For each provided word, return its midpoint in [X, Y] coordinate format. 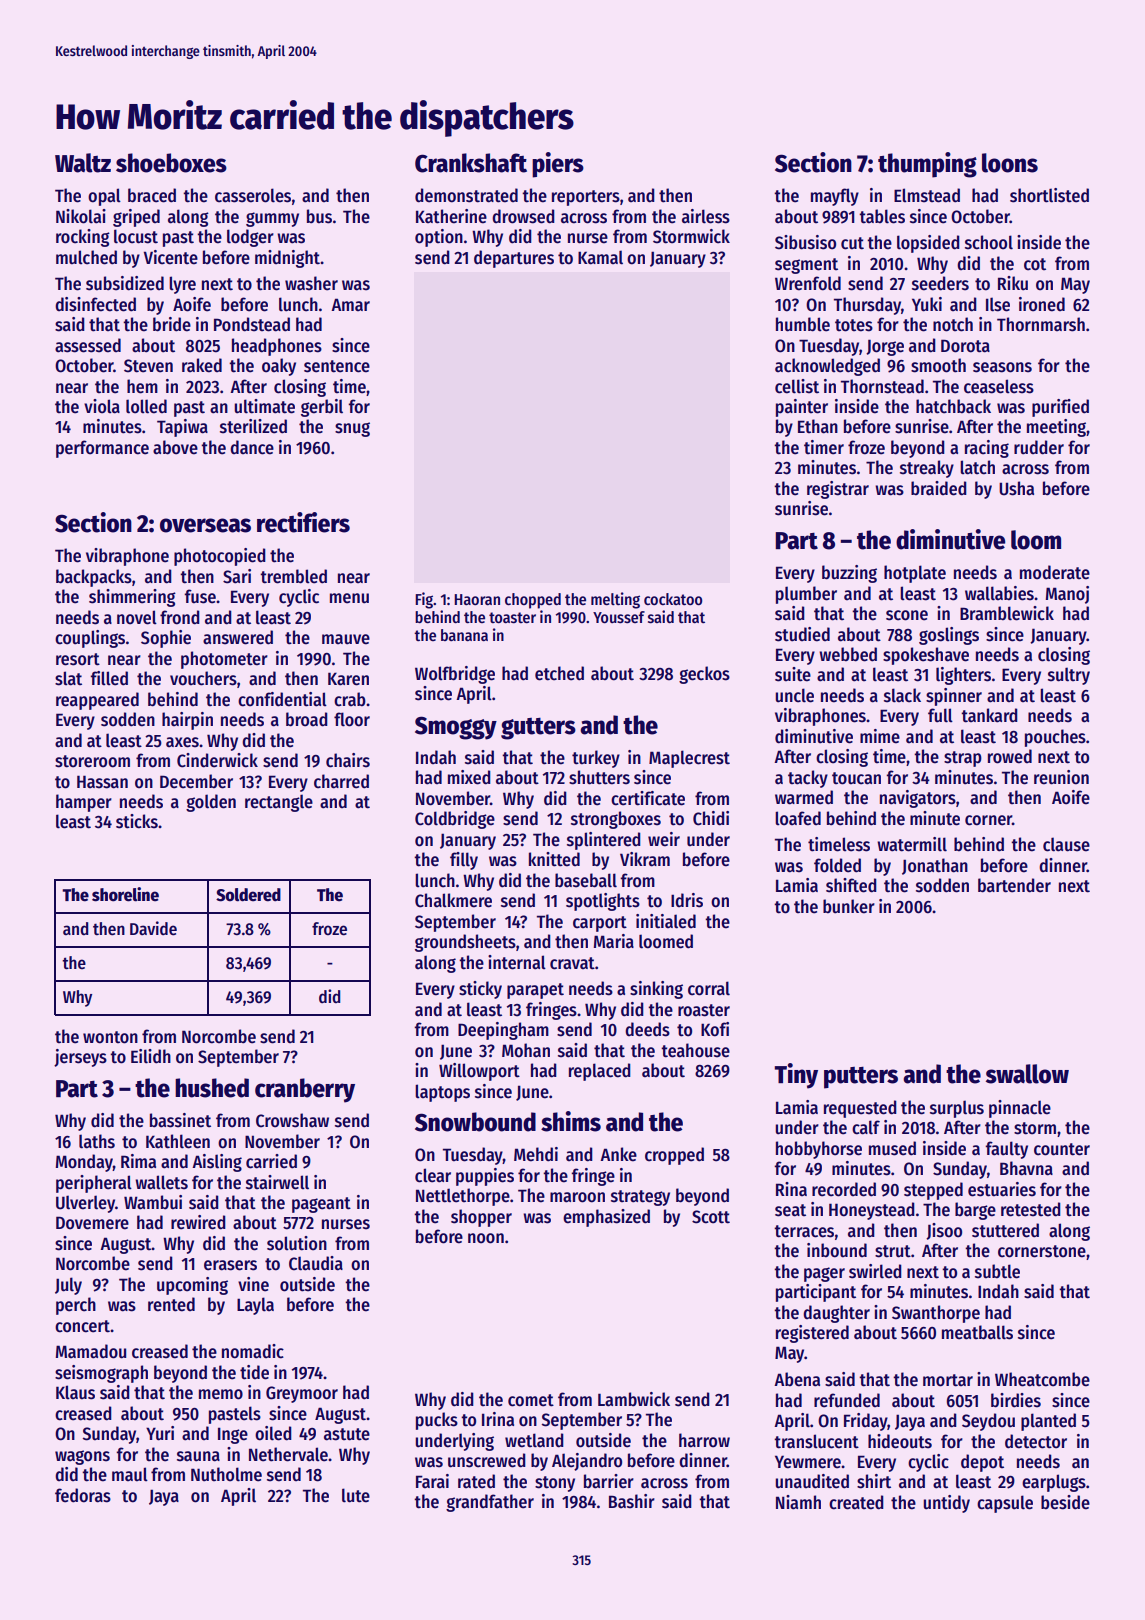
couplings [90, 639]
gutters [538, 729]
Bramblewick [1007, 613]
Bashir [632, 1501]
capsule [1005, 1504]
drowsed [523, 216]
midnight [287, 259]
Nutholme [226, 1474]
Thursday [867, 306]
